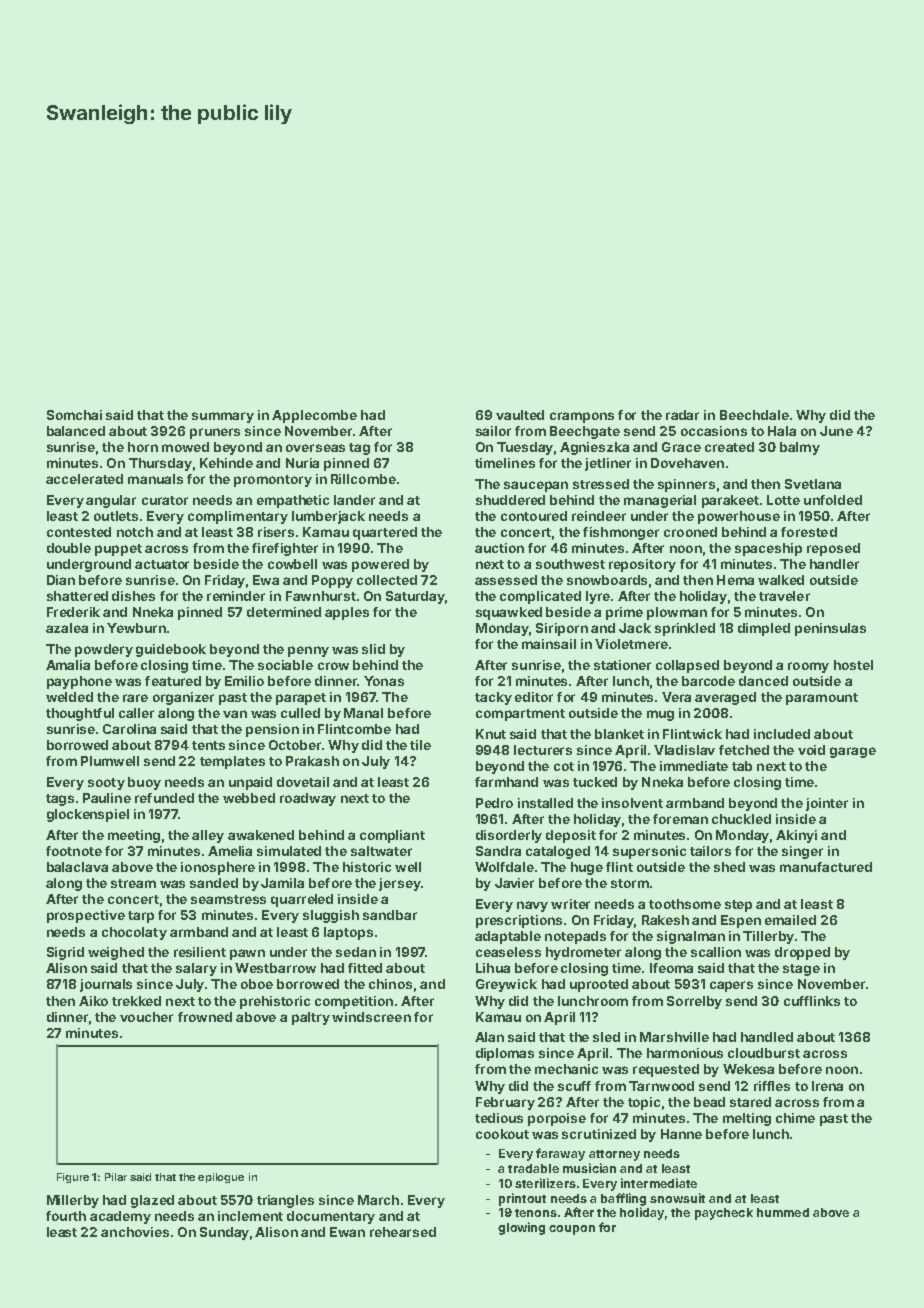  What do you see at coordinates (223, 417) in the page?
I see `summary` at bounding box center [223, 417].
